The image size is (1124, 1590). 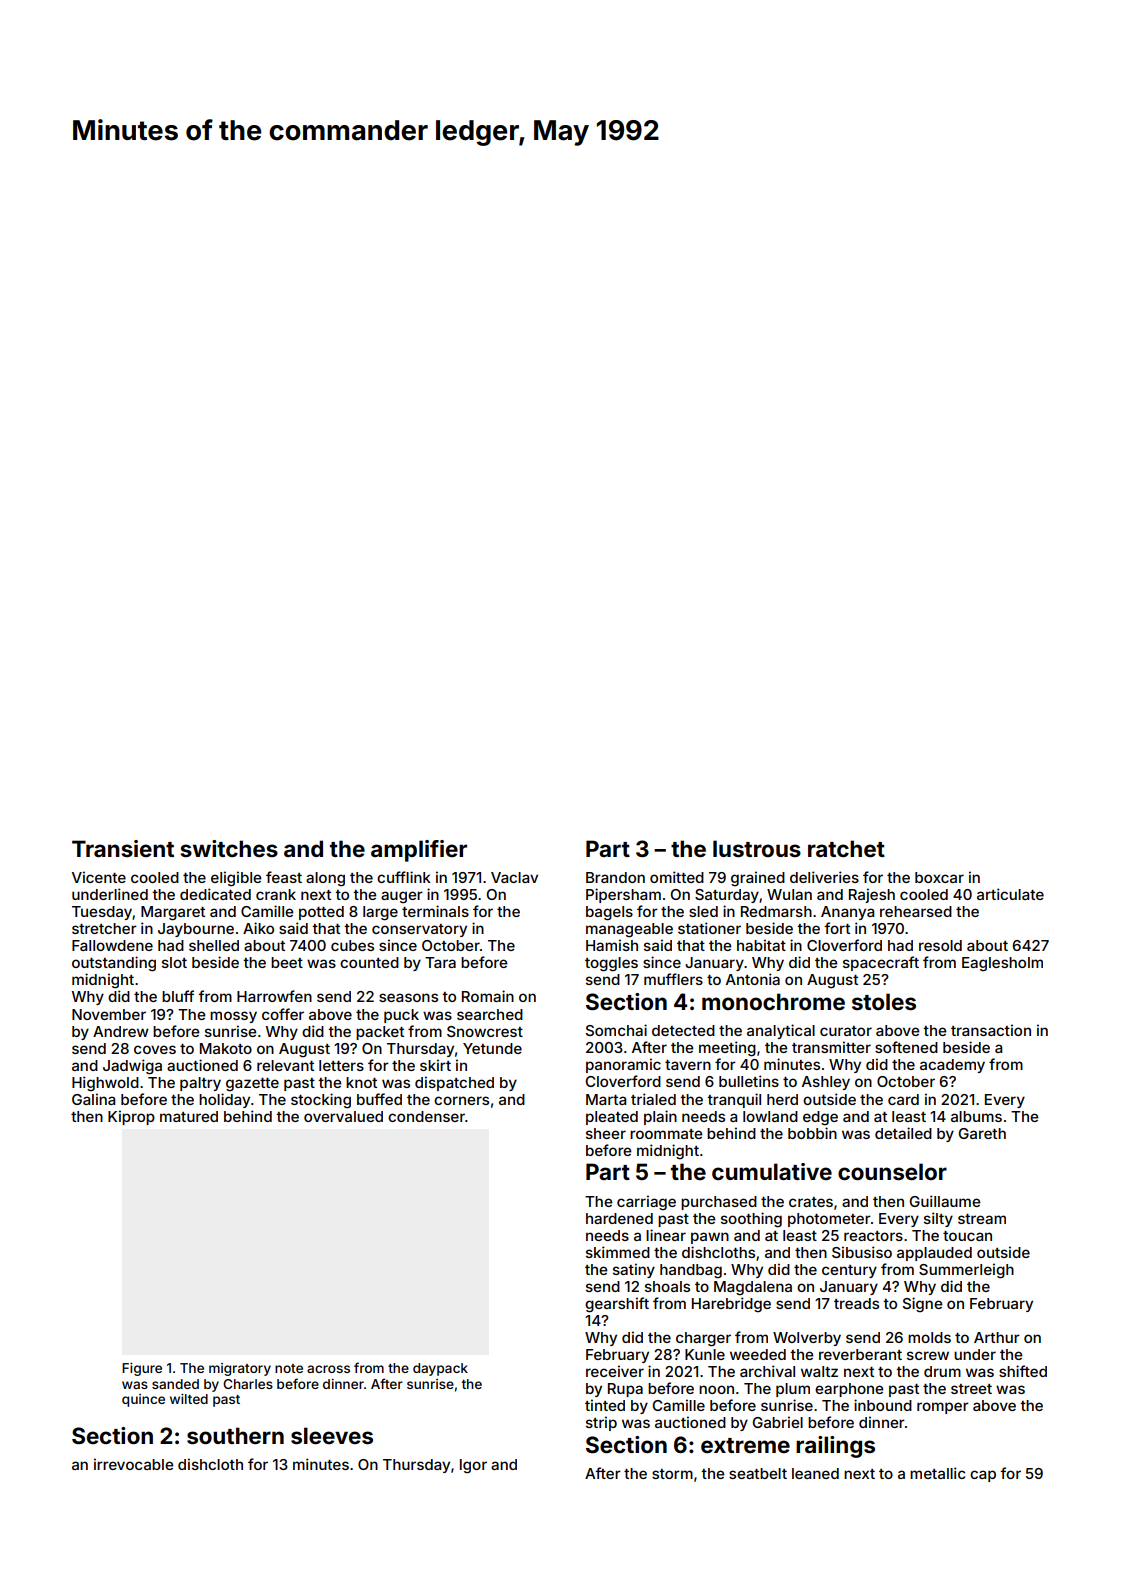 What do you see at coordinates (93, 1099) in the document?
I see `Galina` at bounding box center [93, 1099].
